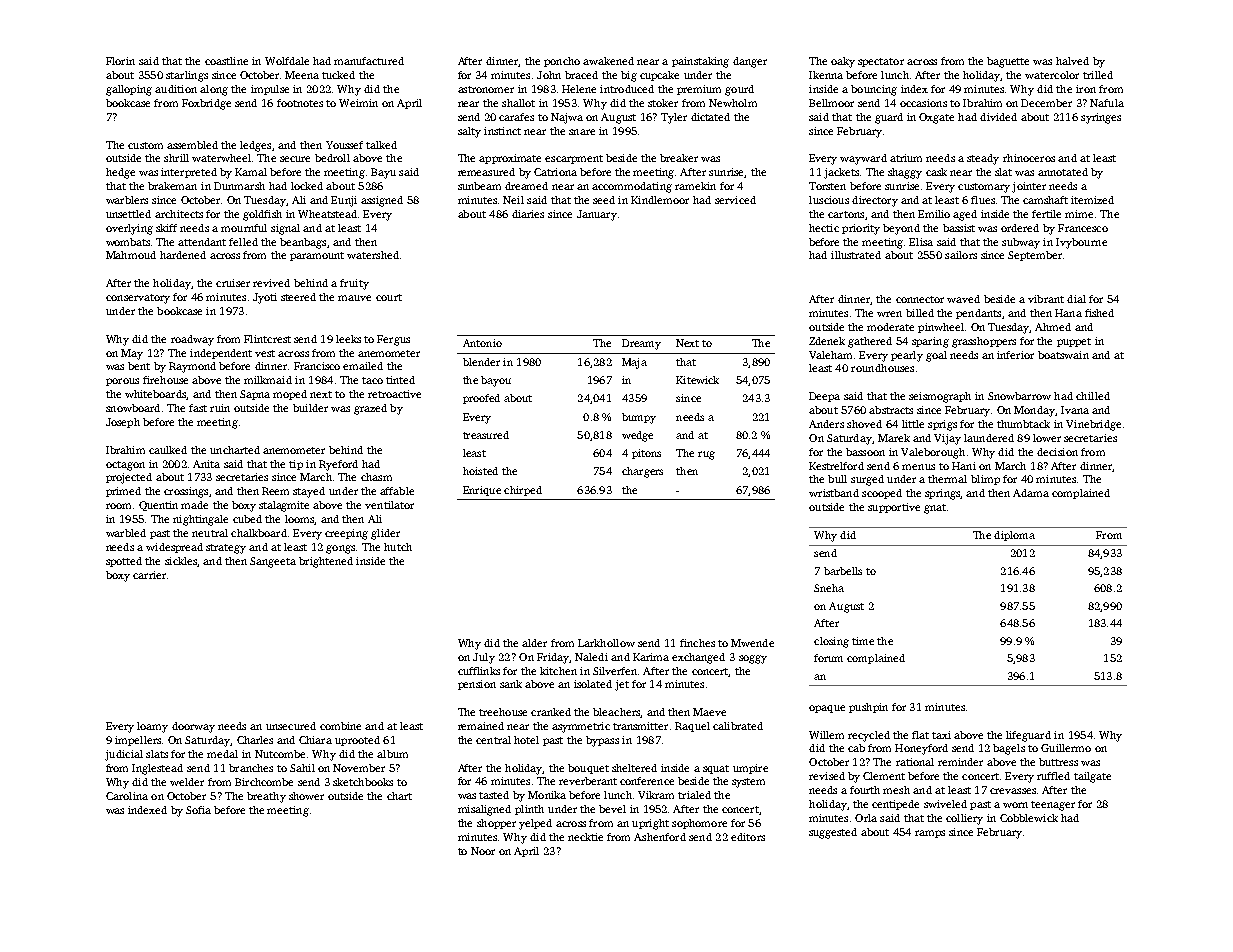 The width and height of the document is (1233, 952). I want to click on ramps, so click(930, 834).
